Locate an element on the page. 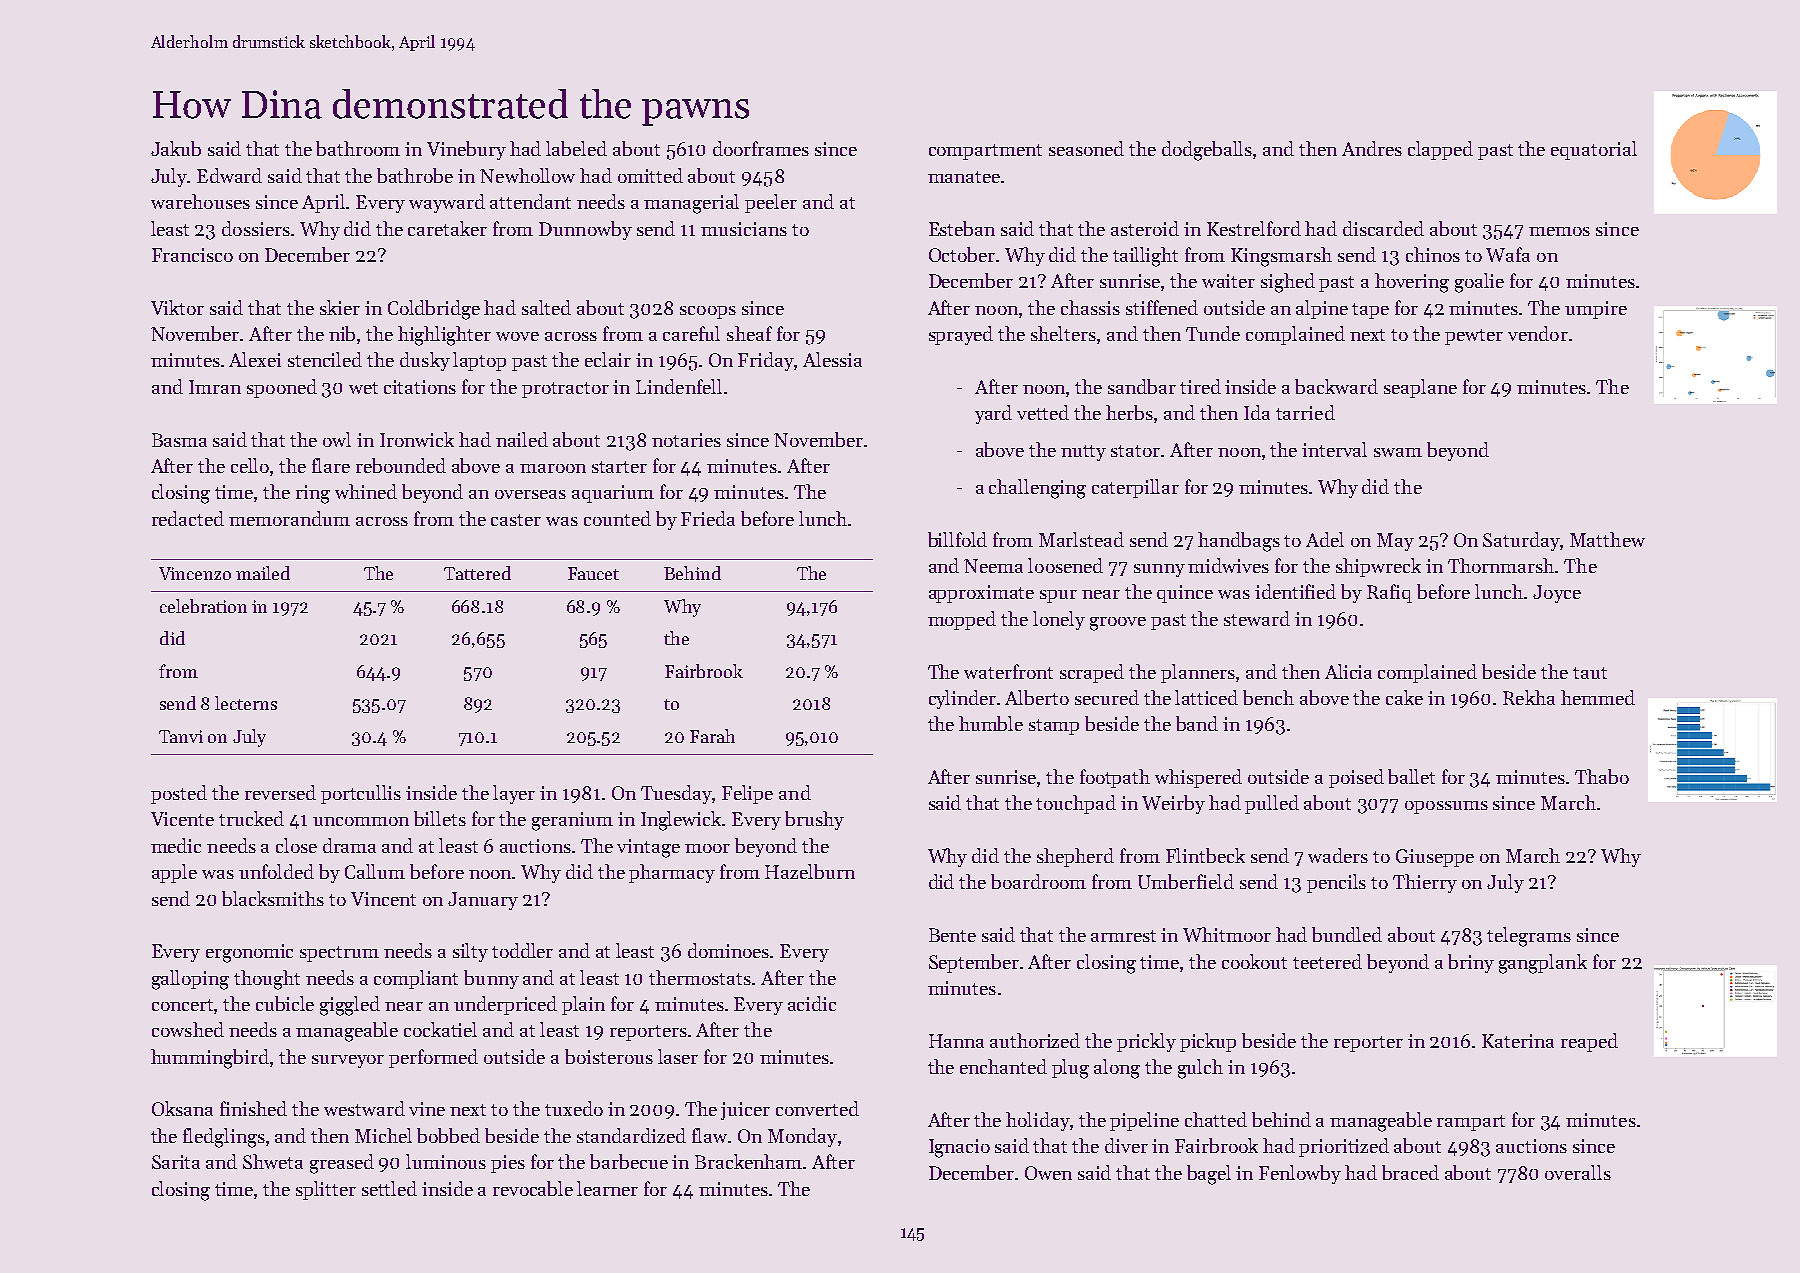  bundled is located at coordinates (1347, 934).
